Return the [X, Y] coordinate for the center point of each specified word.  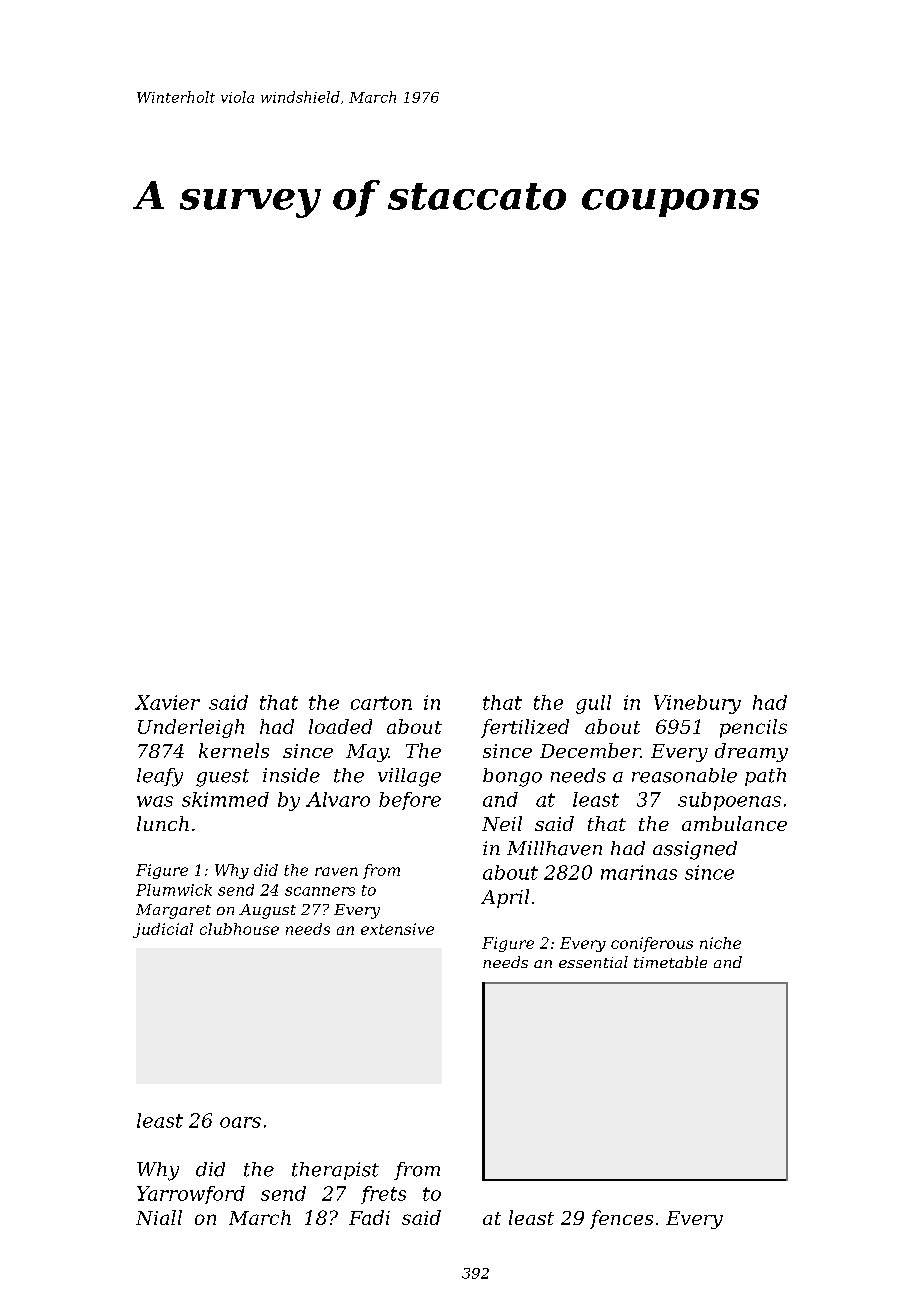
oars [240, 1122]
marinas [639, 872]
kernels [234, 750]
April [505, 898]
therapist [335, 1171]
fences [621, 1219]
